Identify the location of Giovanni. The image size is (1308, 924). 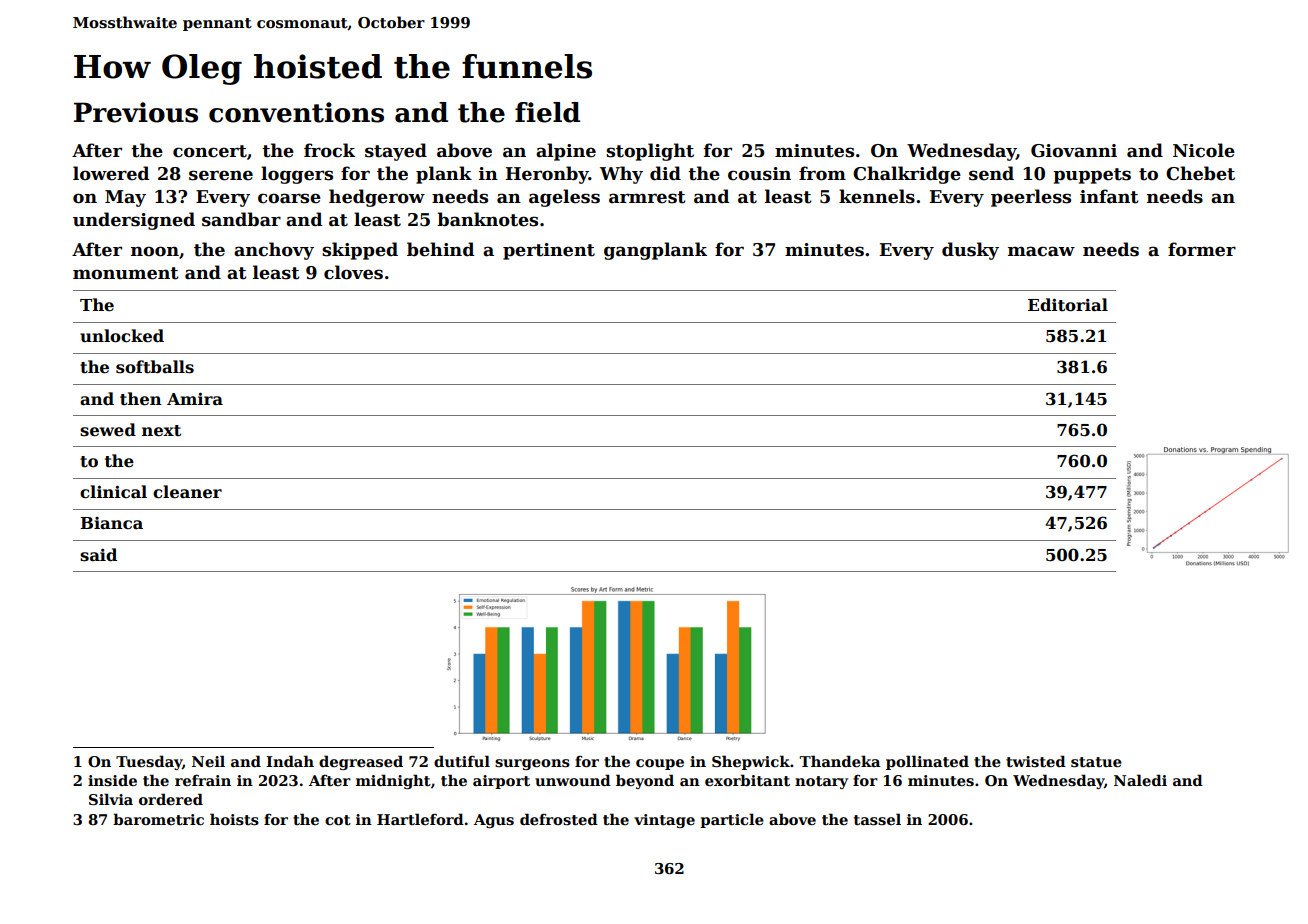
(1074, 151).
